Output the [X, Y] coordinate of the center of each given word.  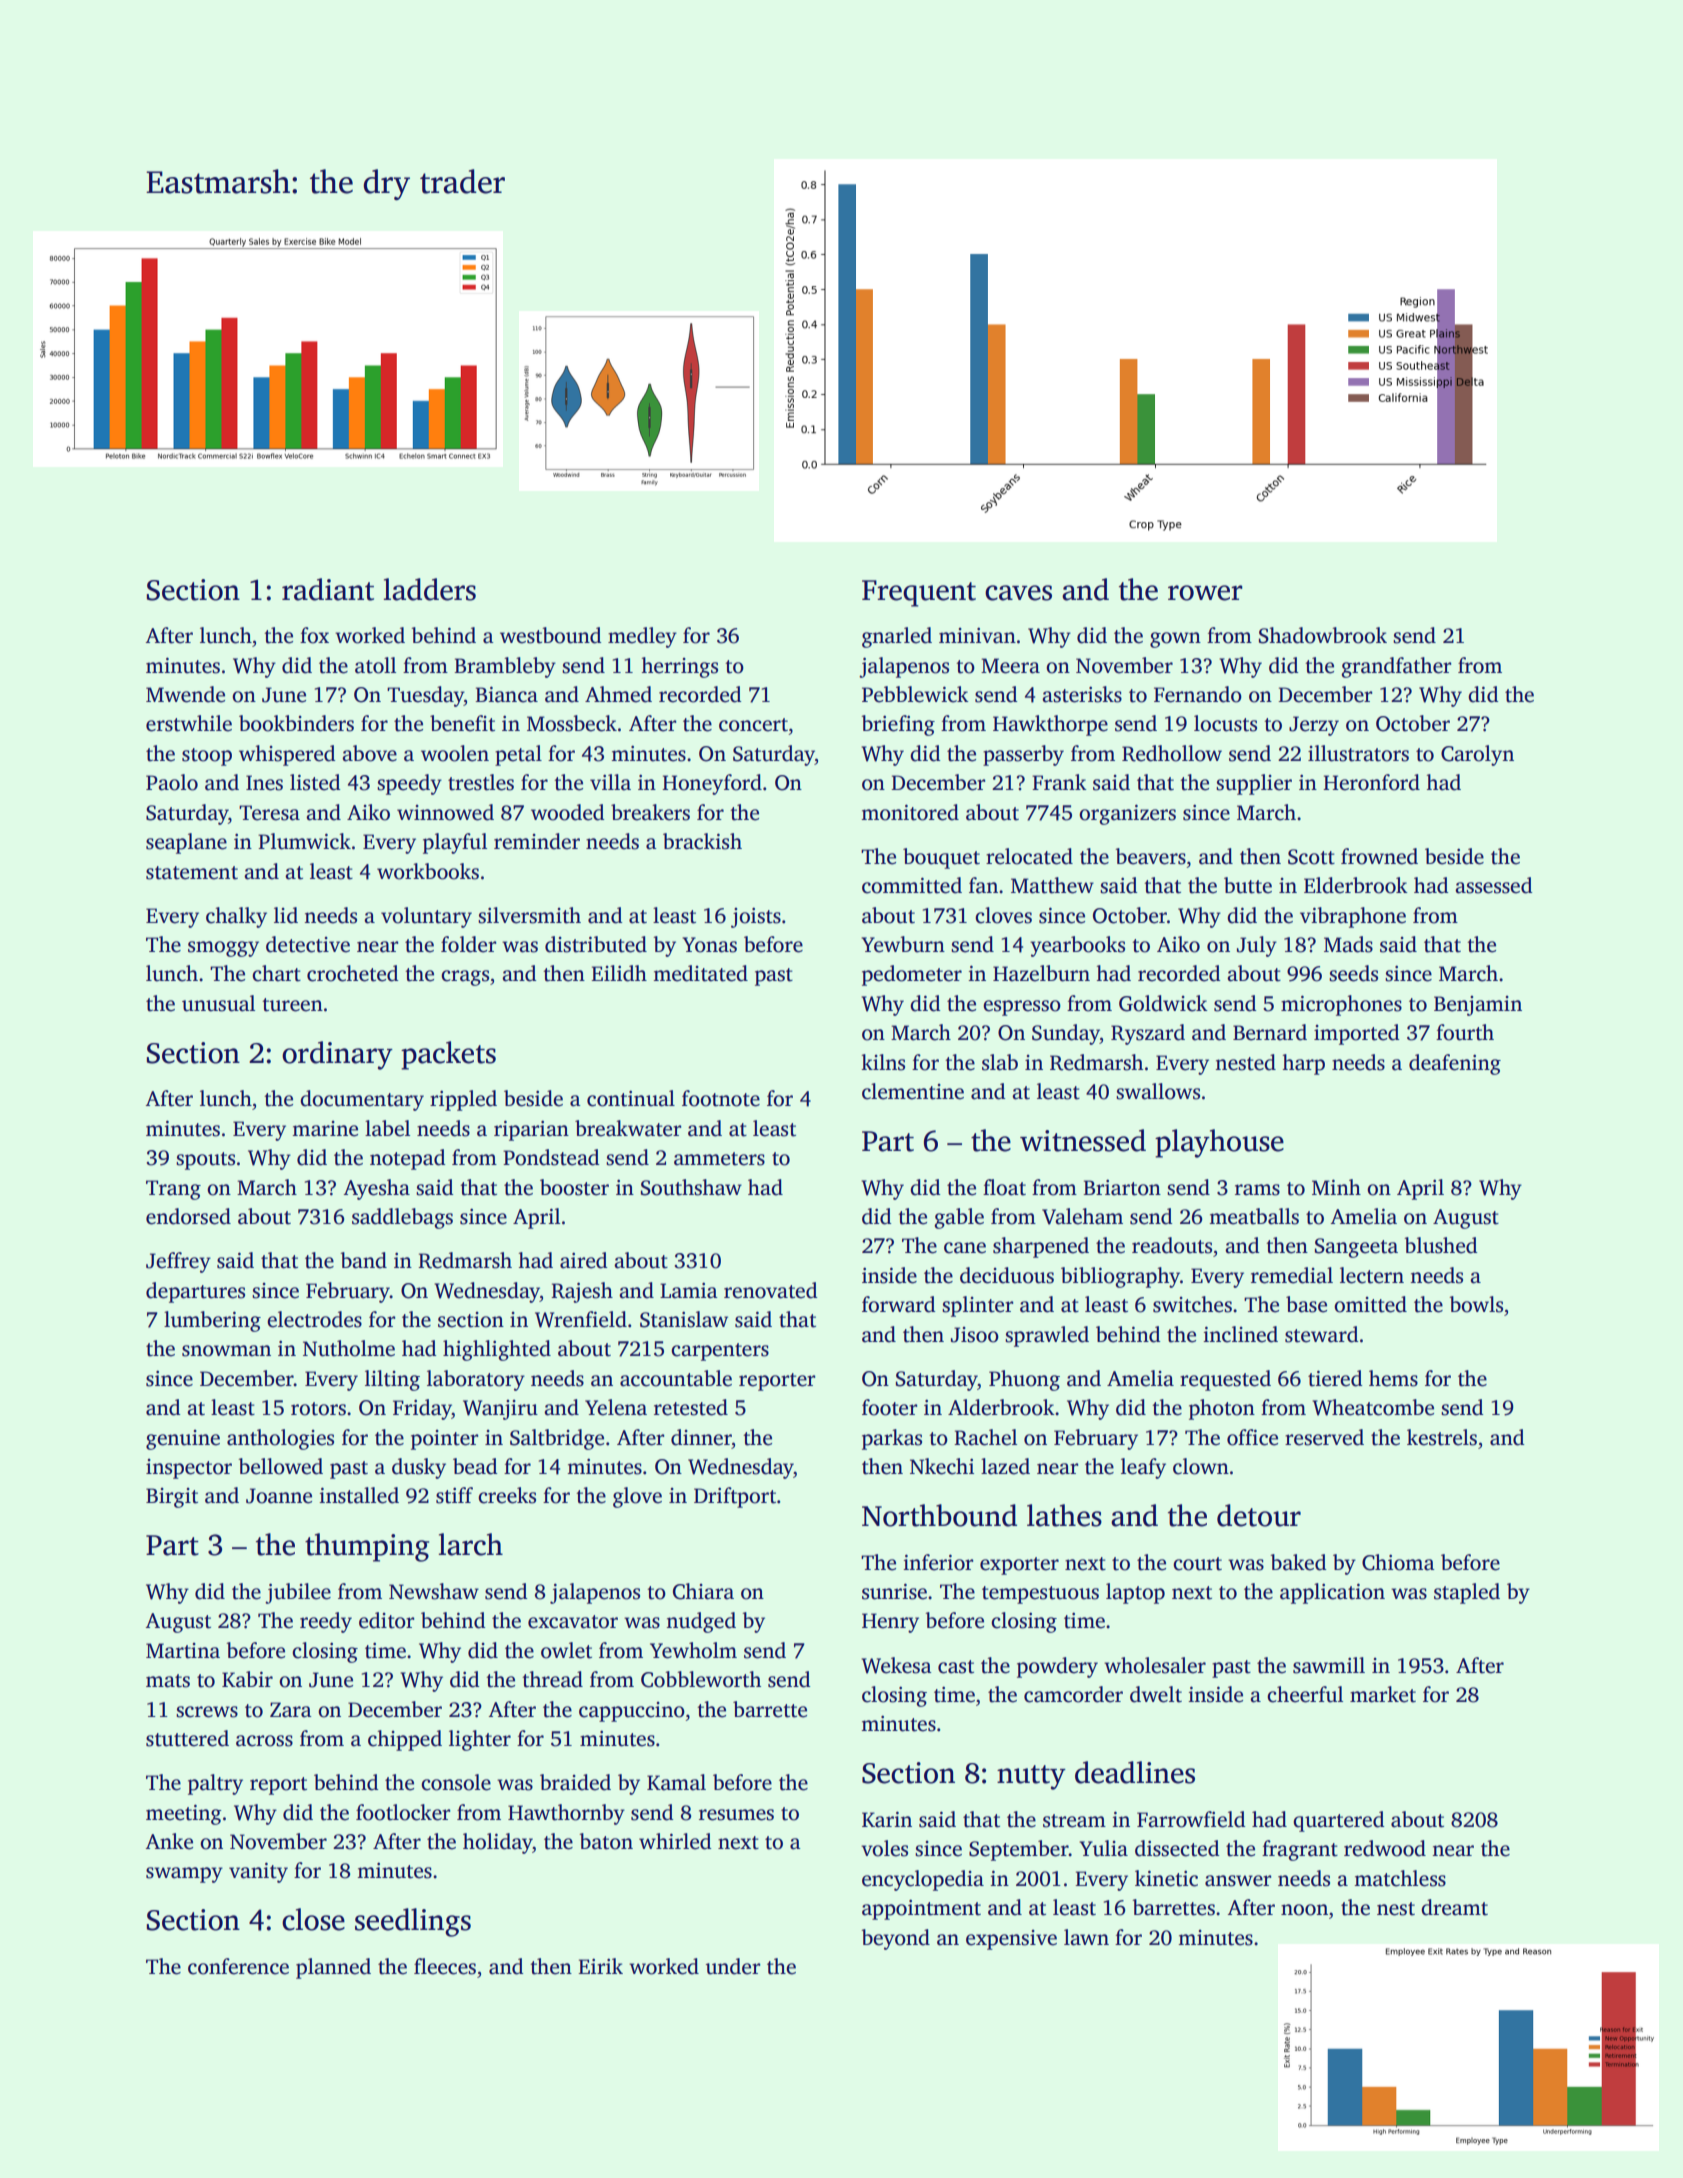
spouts [205, 1161]
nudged [701, 1622]
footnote [721, 1098]
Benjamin [1478, 1006]
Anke [169, 1841]
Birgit [172, 1498]
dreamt [1455, 1907]
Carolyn [1477, 755]
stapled [1467, 1593]
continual [631, 1098]
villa [610, 782]
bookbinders [296, 723]
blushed [1441, 1245]
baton [606, 1841]
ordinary [337, 1055]
